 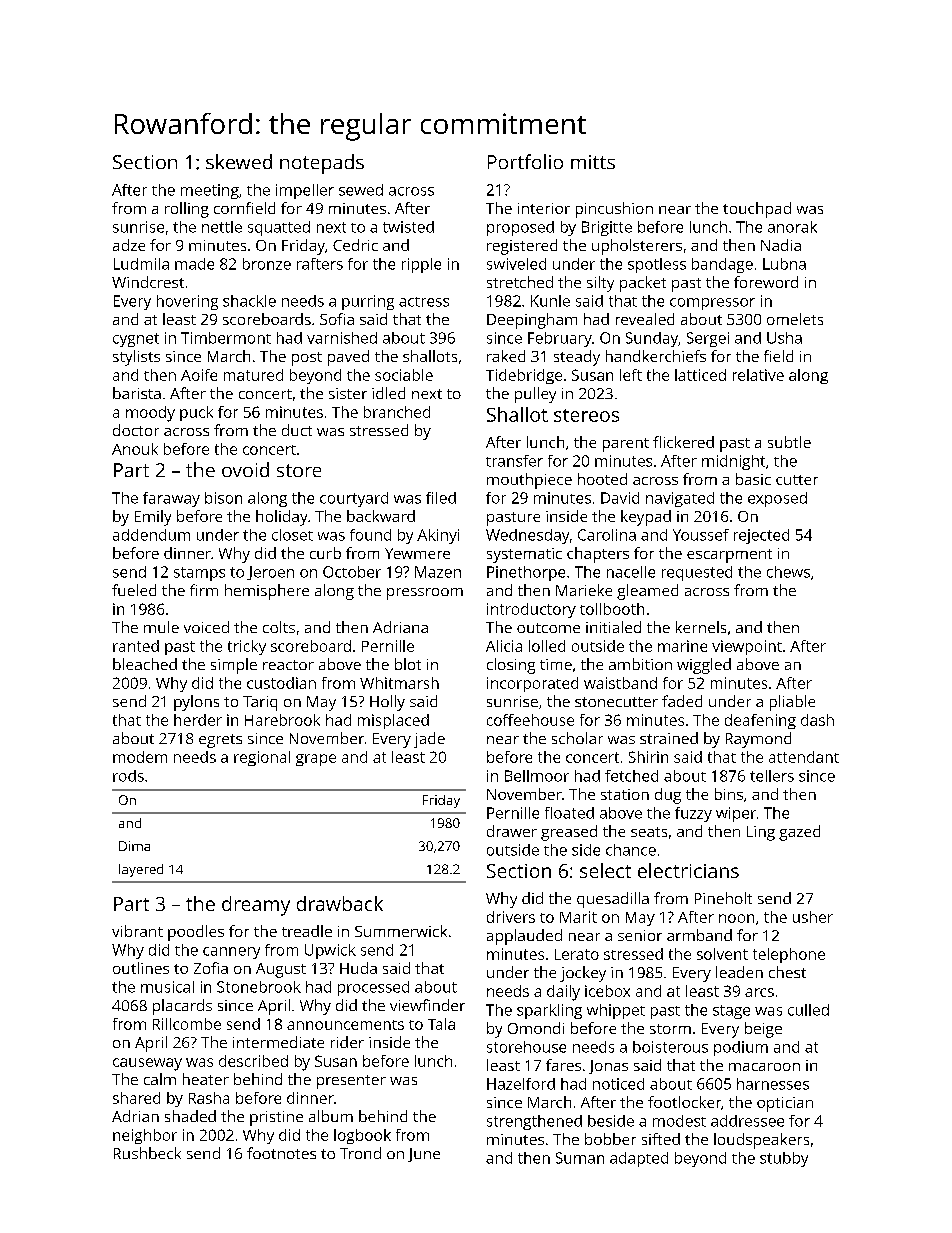 What do you see at coordinates (151, 535) in the screenshot?
I see `addendum` at bounding box center [151, 535].
